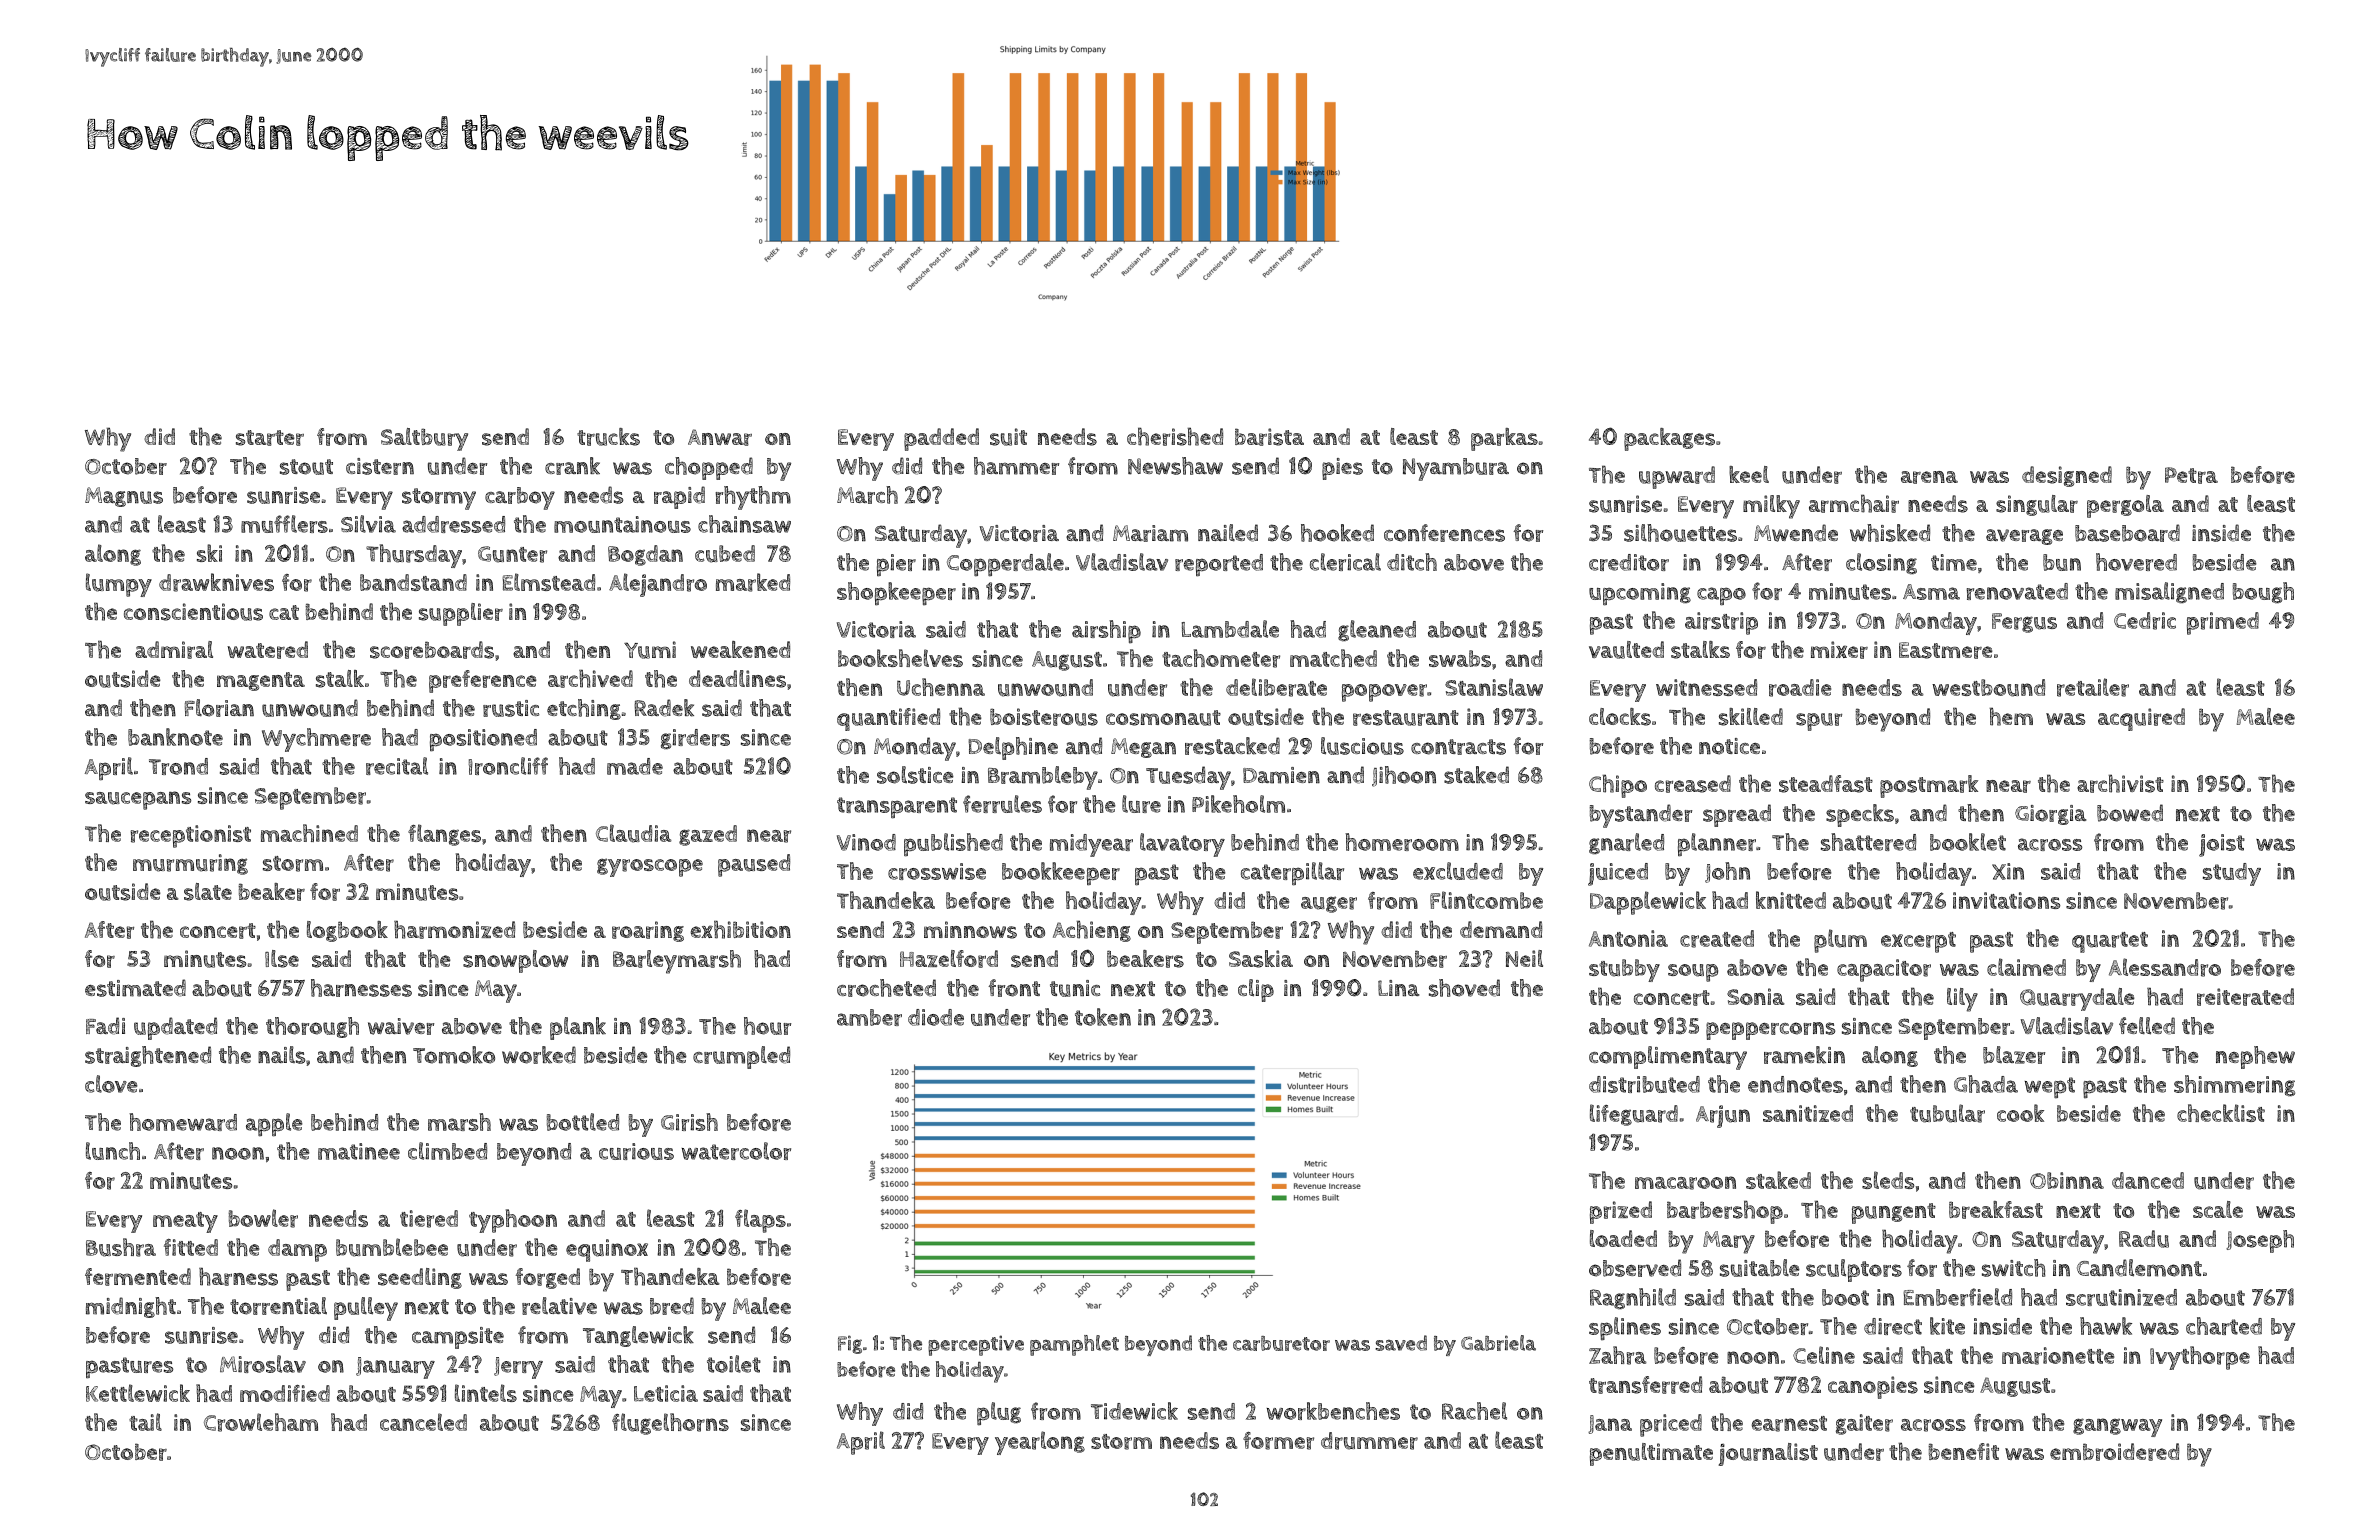 This screenshot has width=2380, height=1540. What do you see at coordinates (2191, 475) in the screenshot?
I see `Petra` at bounding box center [2191, 475].
